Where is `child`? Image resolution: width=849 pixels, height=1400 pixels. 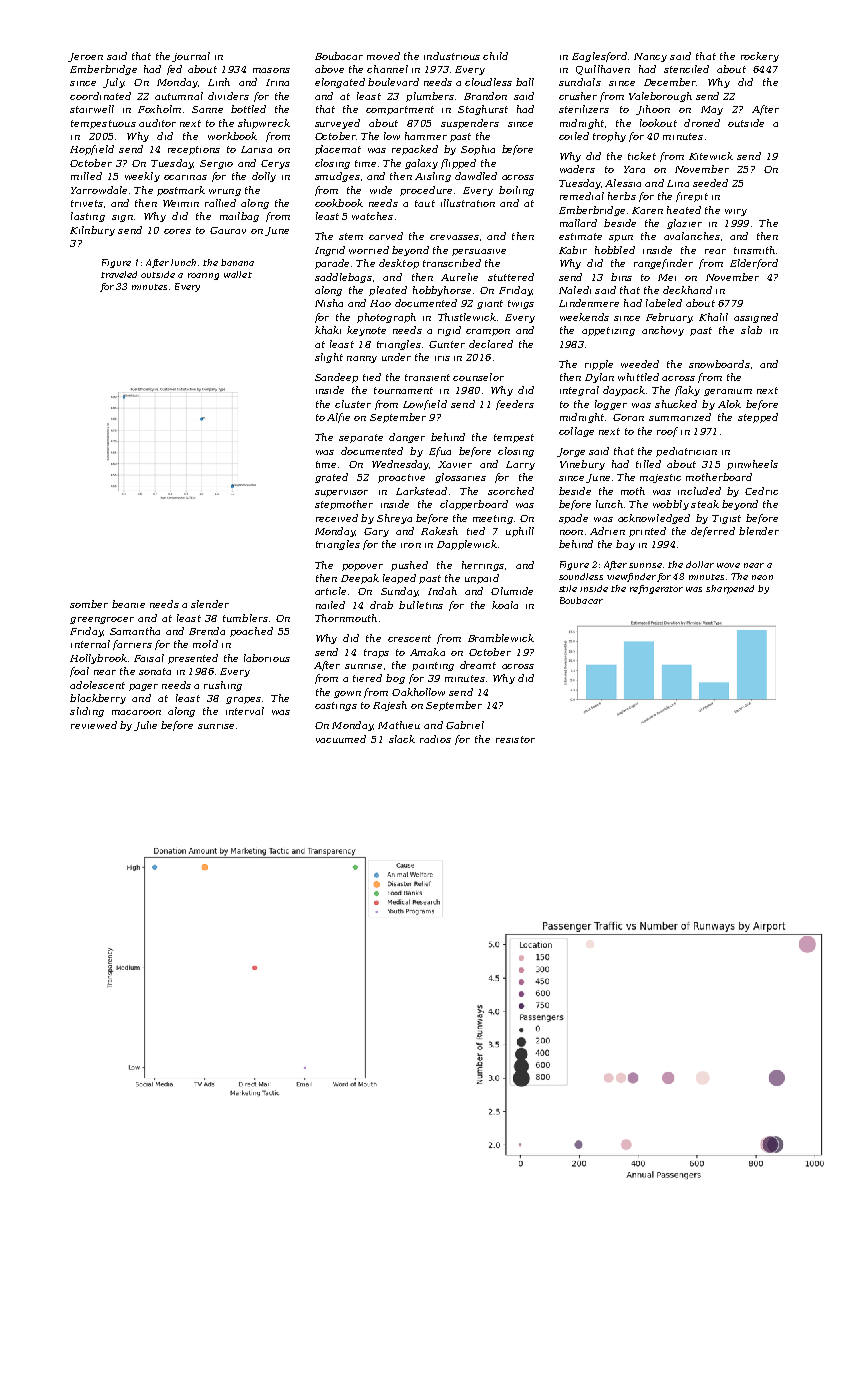 child is located at coordinates (495, 56).
